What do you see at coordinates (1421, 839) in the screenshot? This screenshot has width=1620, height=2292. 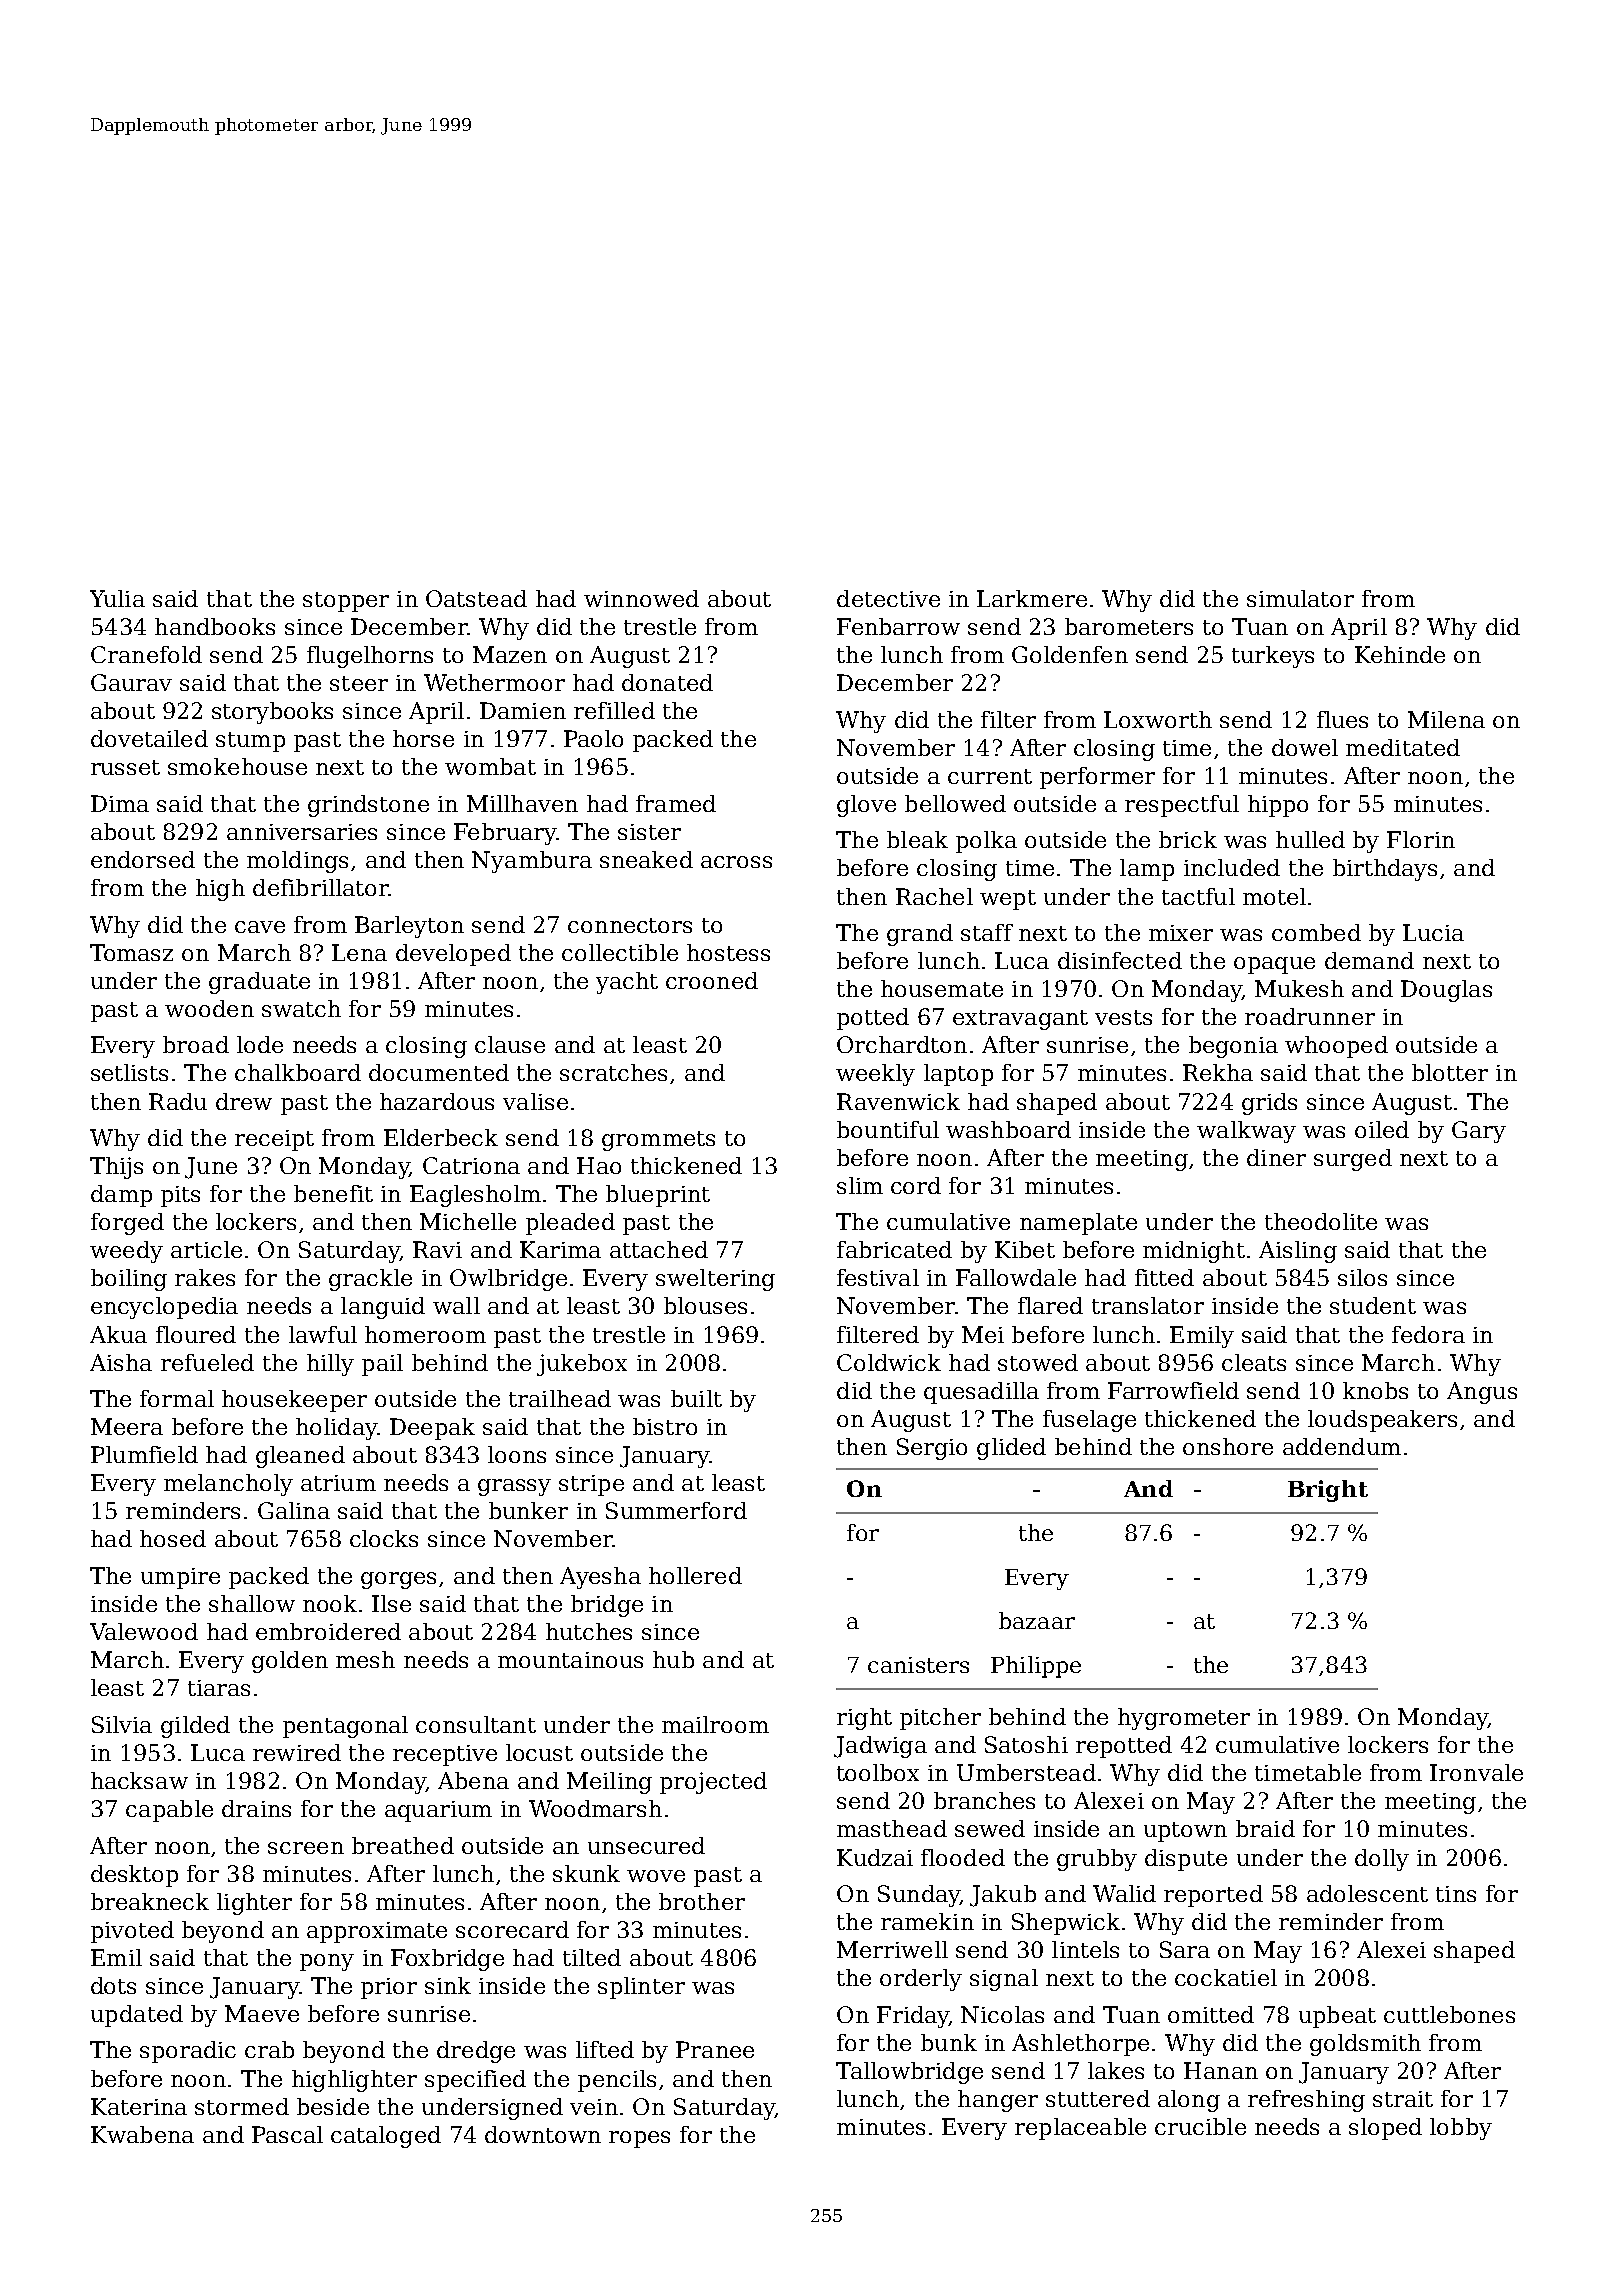 I see `Florin` at bounding box center [1421, 839].
